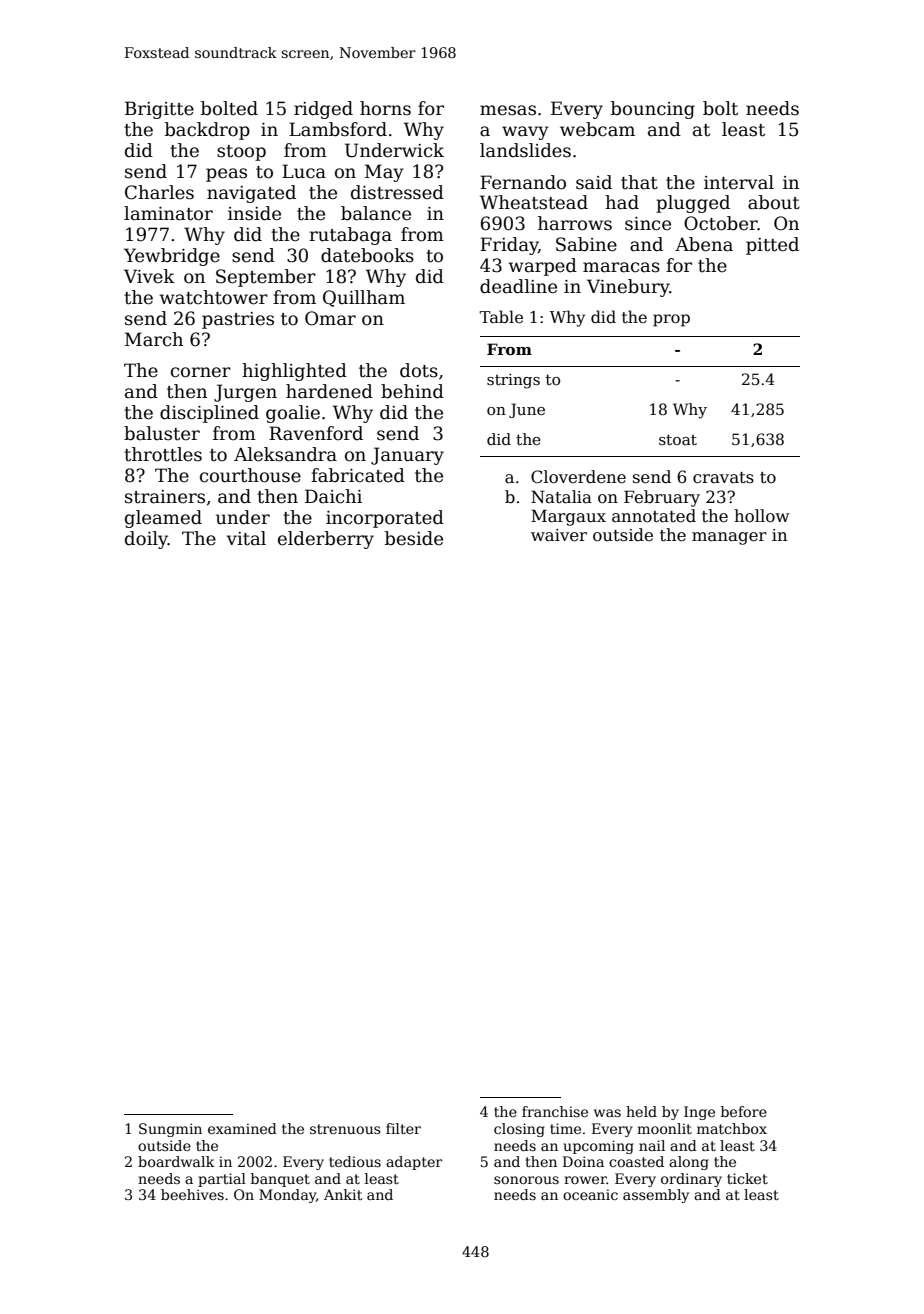 The height and width of the screenshot is (1314, 924). I want to click on doily, so click(146, 540).
